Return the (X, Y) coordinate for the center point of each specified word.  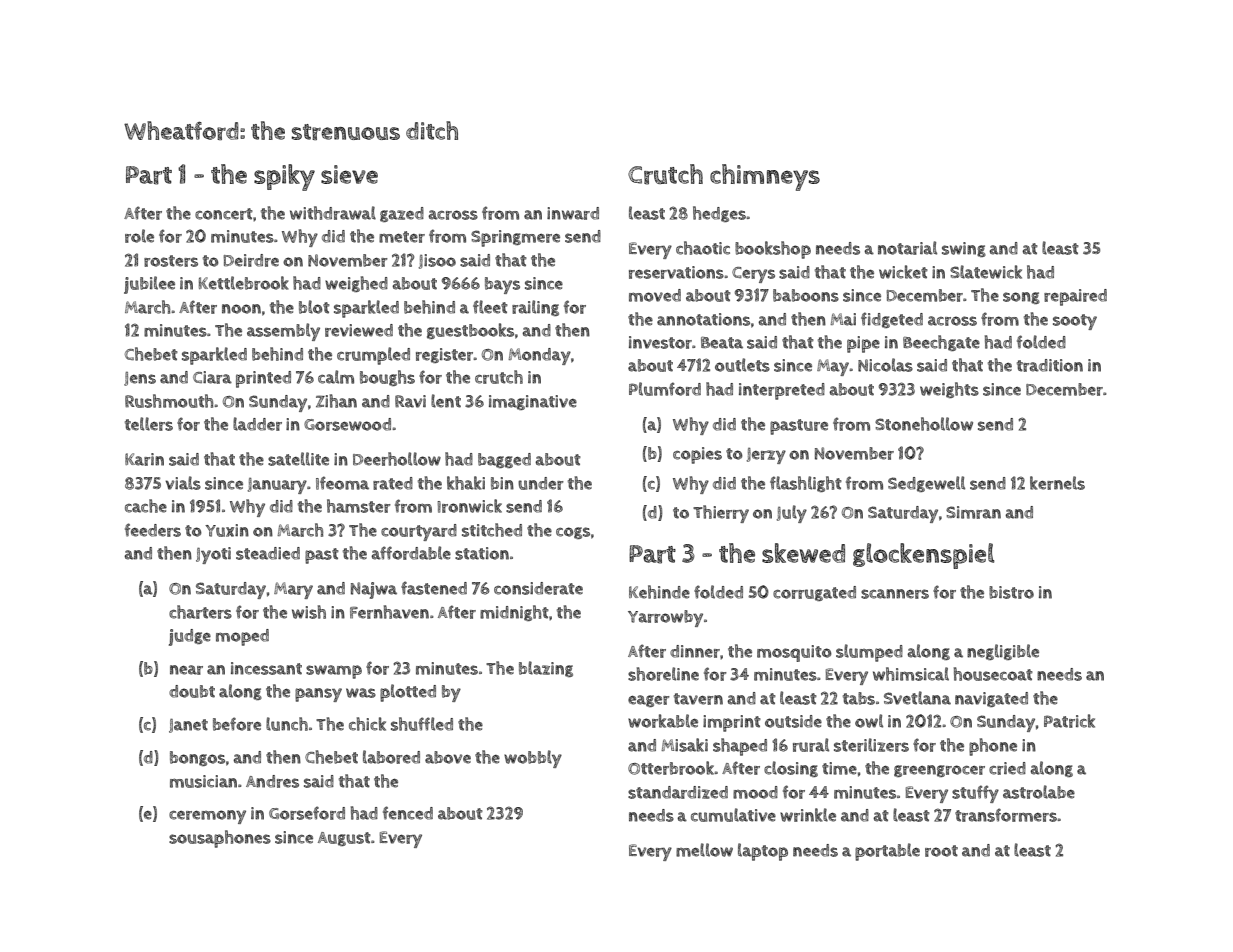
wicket (903, 272)
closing (791, 769)
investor (660, 342)
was (361, 693)
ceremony (207, 817)
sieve (349, 174)
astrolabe (1039, 792)
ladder (257, 424)
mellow (704, 850)
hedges (719, 214)
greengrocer (939, 771)
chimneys (765, 177)
